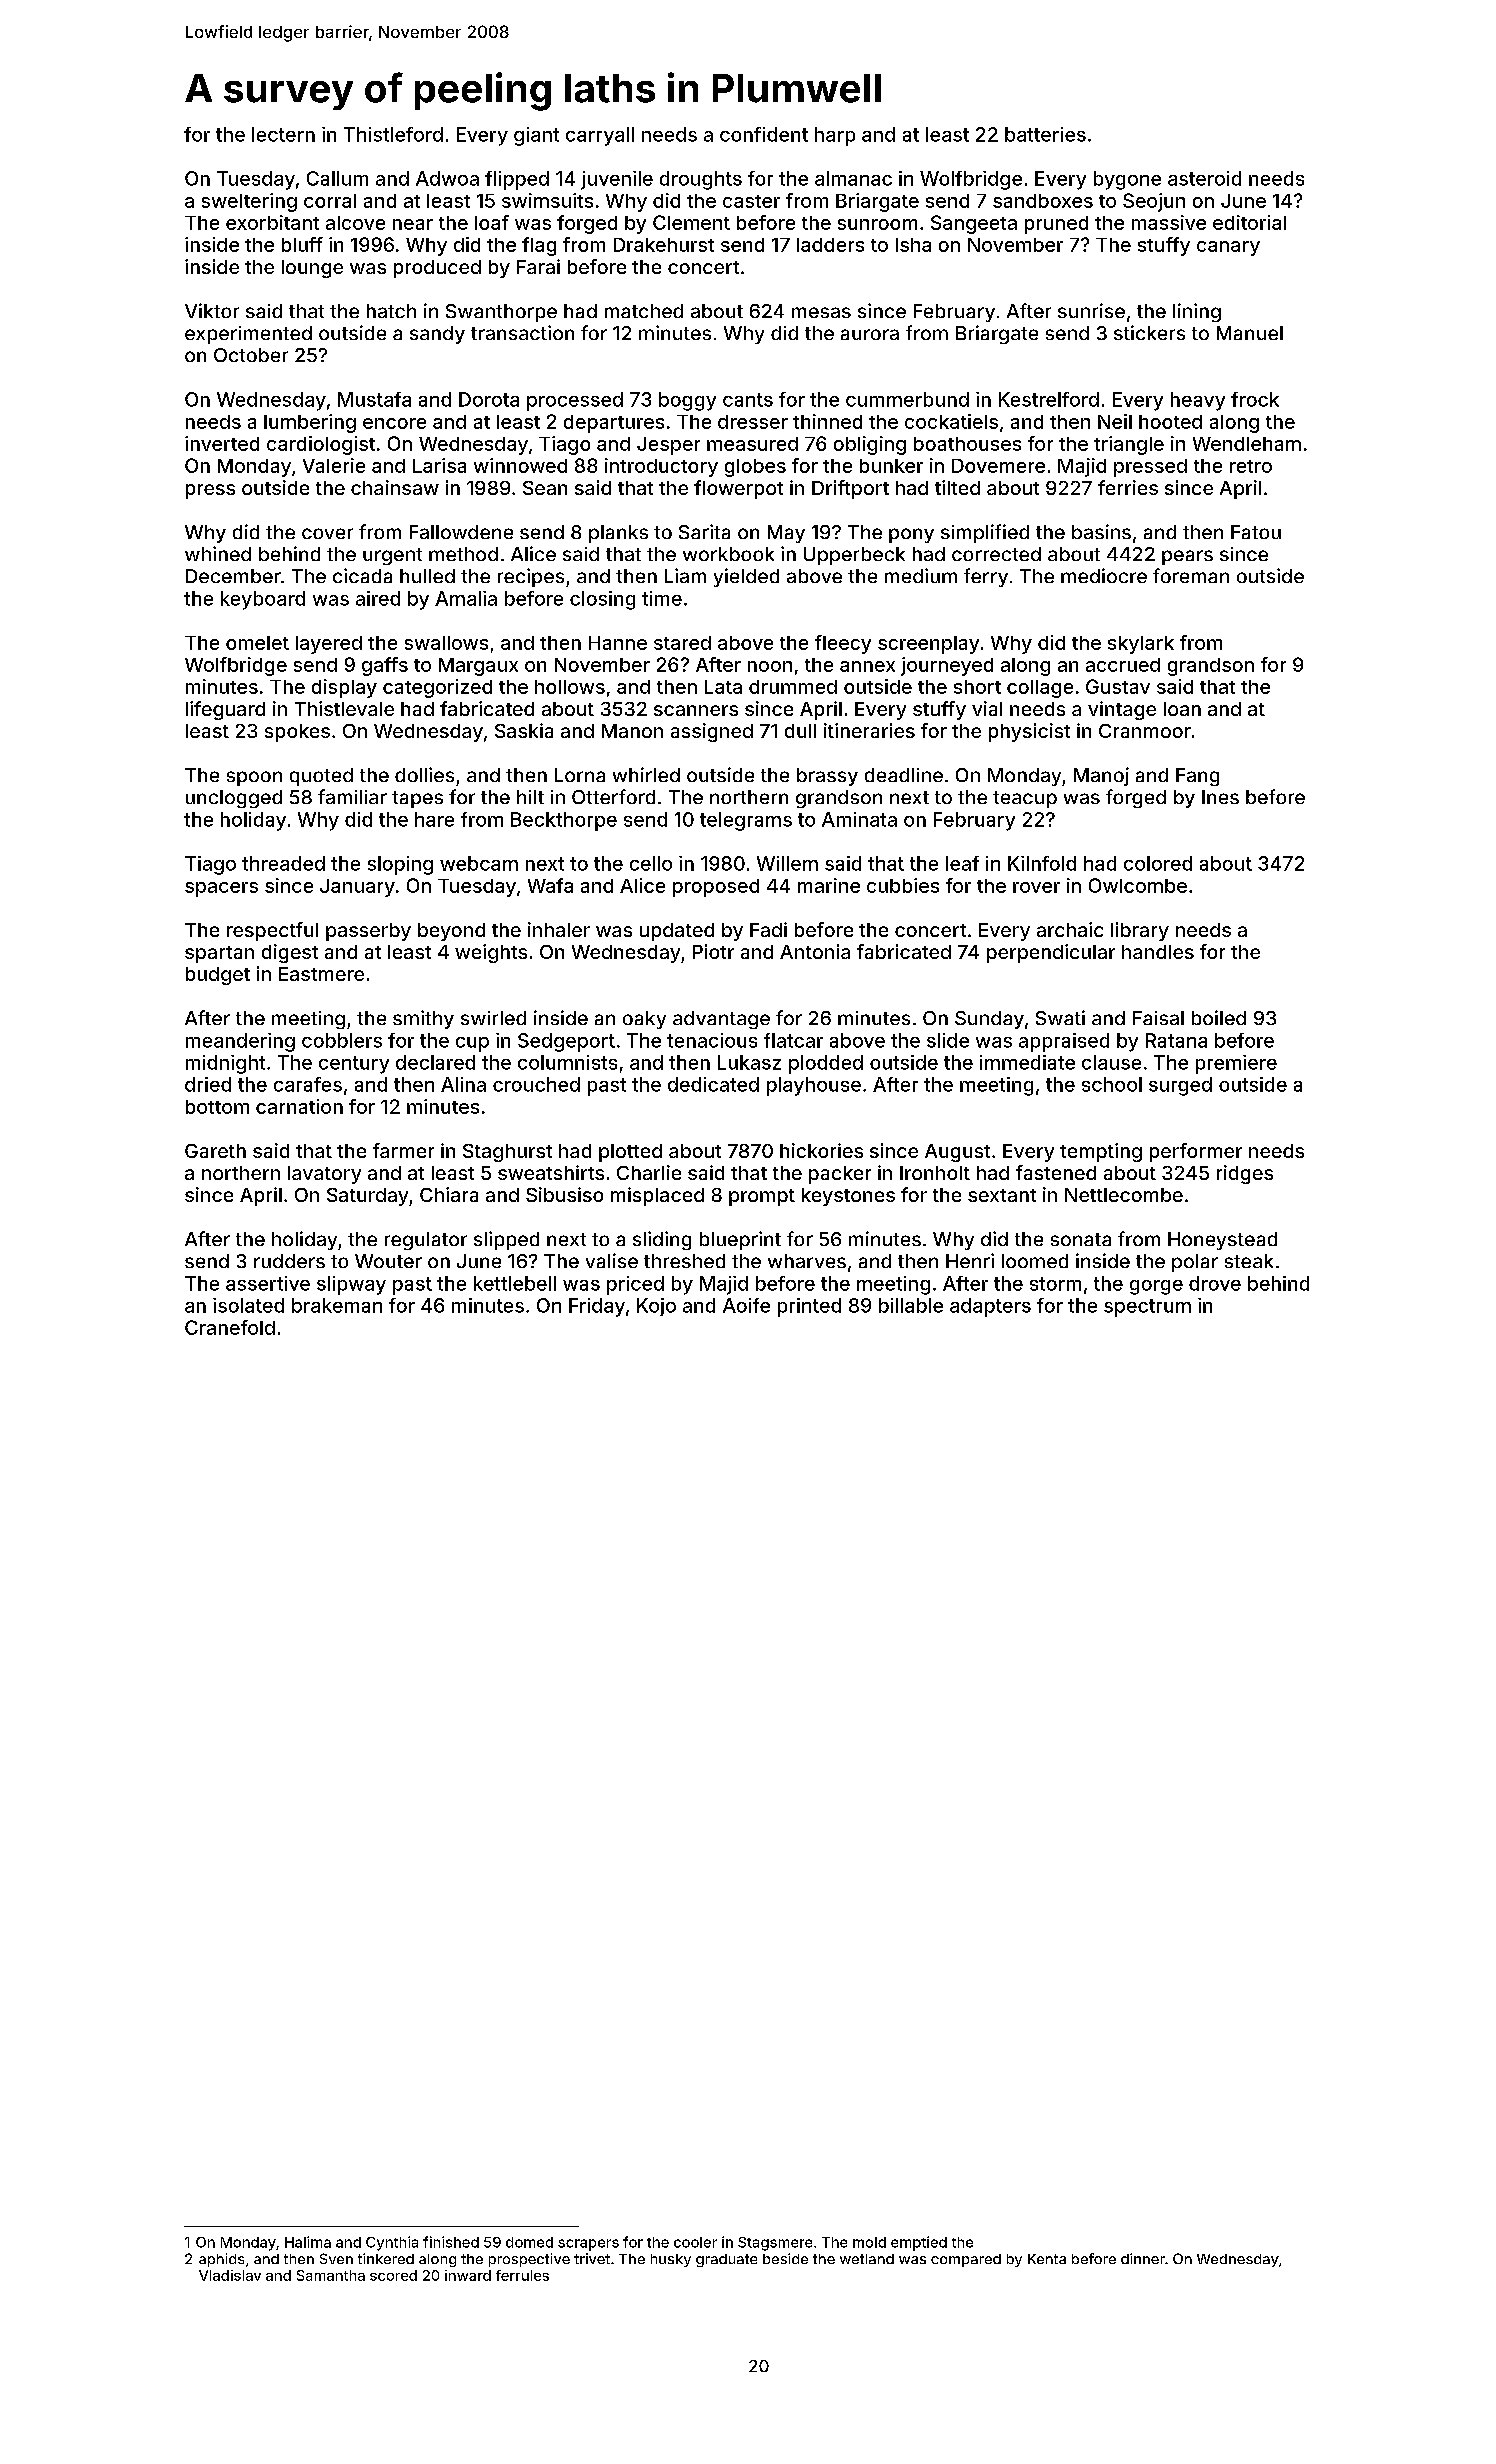 This image has height=2464, width=1496. I want to click on batteries, so click(1045, 134).
